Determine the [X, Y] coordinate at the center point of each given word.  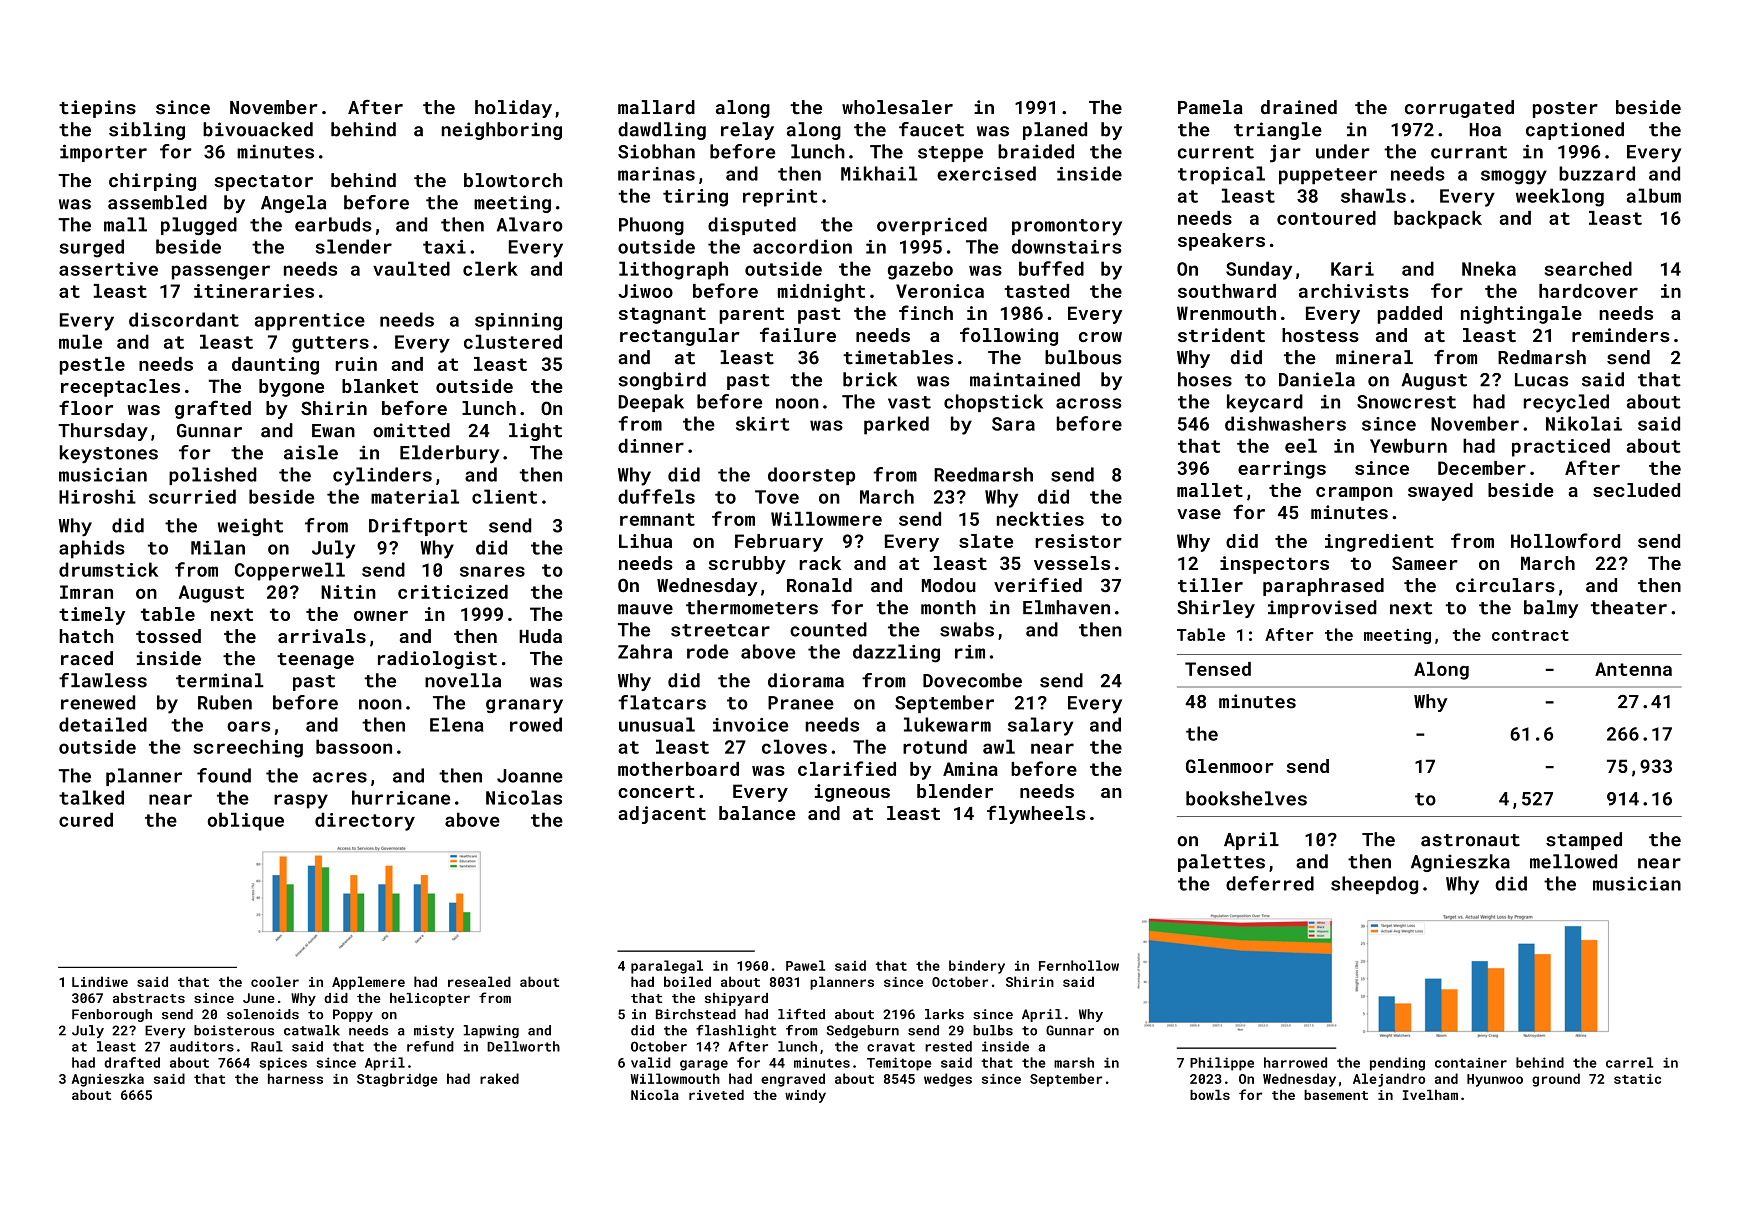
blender [955, 791]
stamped [1584, 841]
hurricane [401, 797]
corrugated [1459, 109]
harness [295, 1078]
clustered [513, 341]
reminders [1621, 335]
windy [805, 1096]
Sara [1013, 424]
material [415, 496]
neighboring [502, 131]
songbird [662, 381]
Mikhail [879, 173]
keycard [1265, 403]
